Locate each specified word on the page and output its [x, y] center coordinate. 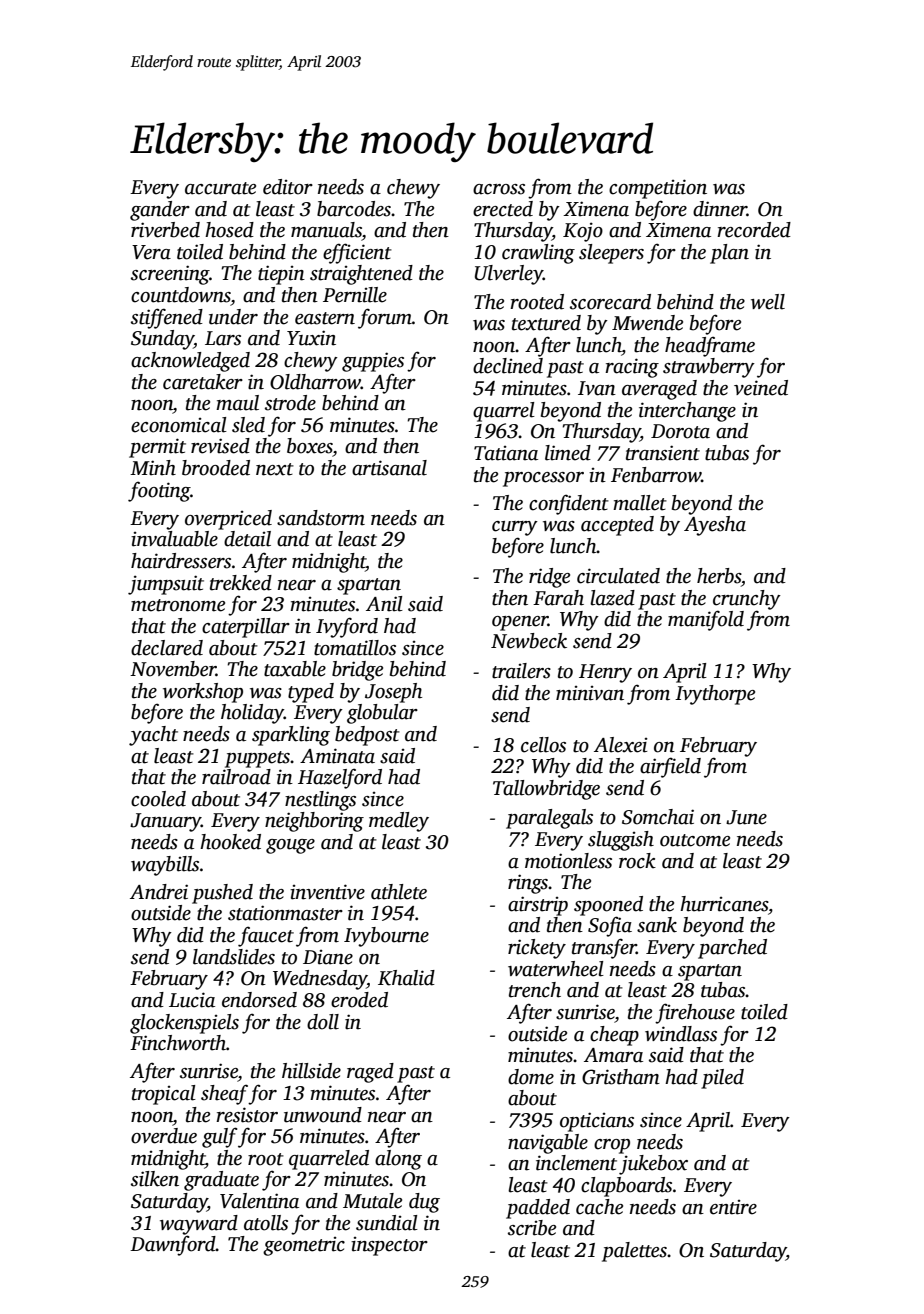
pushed [222, 894]
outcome [695, 840]
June [746, 817]
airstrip [538, 906]
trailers [521, 671]
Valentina [259, 1201]
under [233, 317]
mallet [640, 503]
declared [167, 648]
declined [508, 366]
